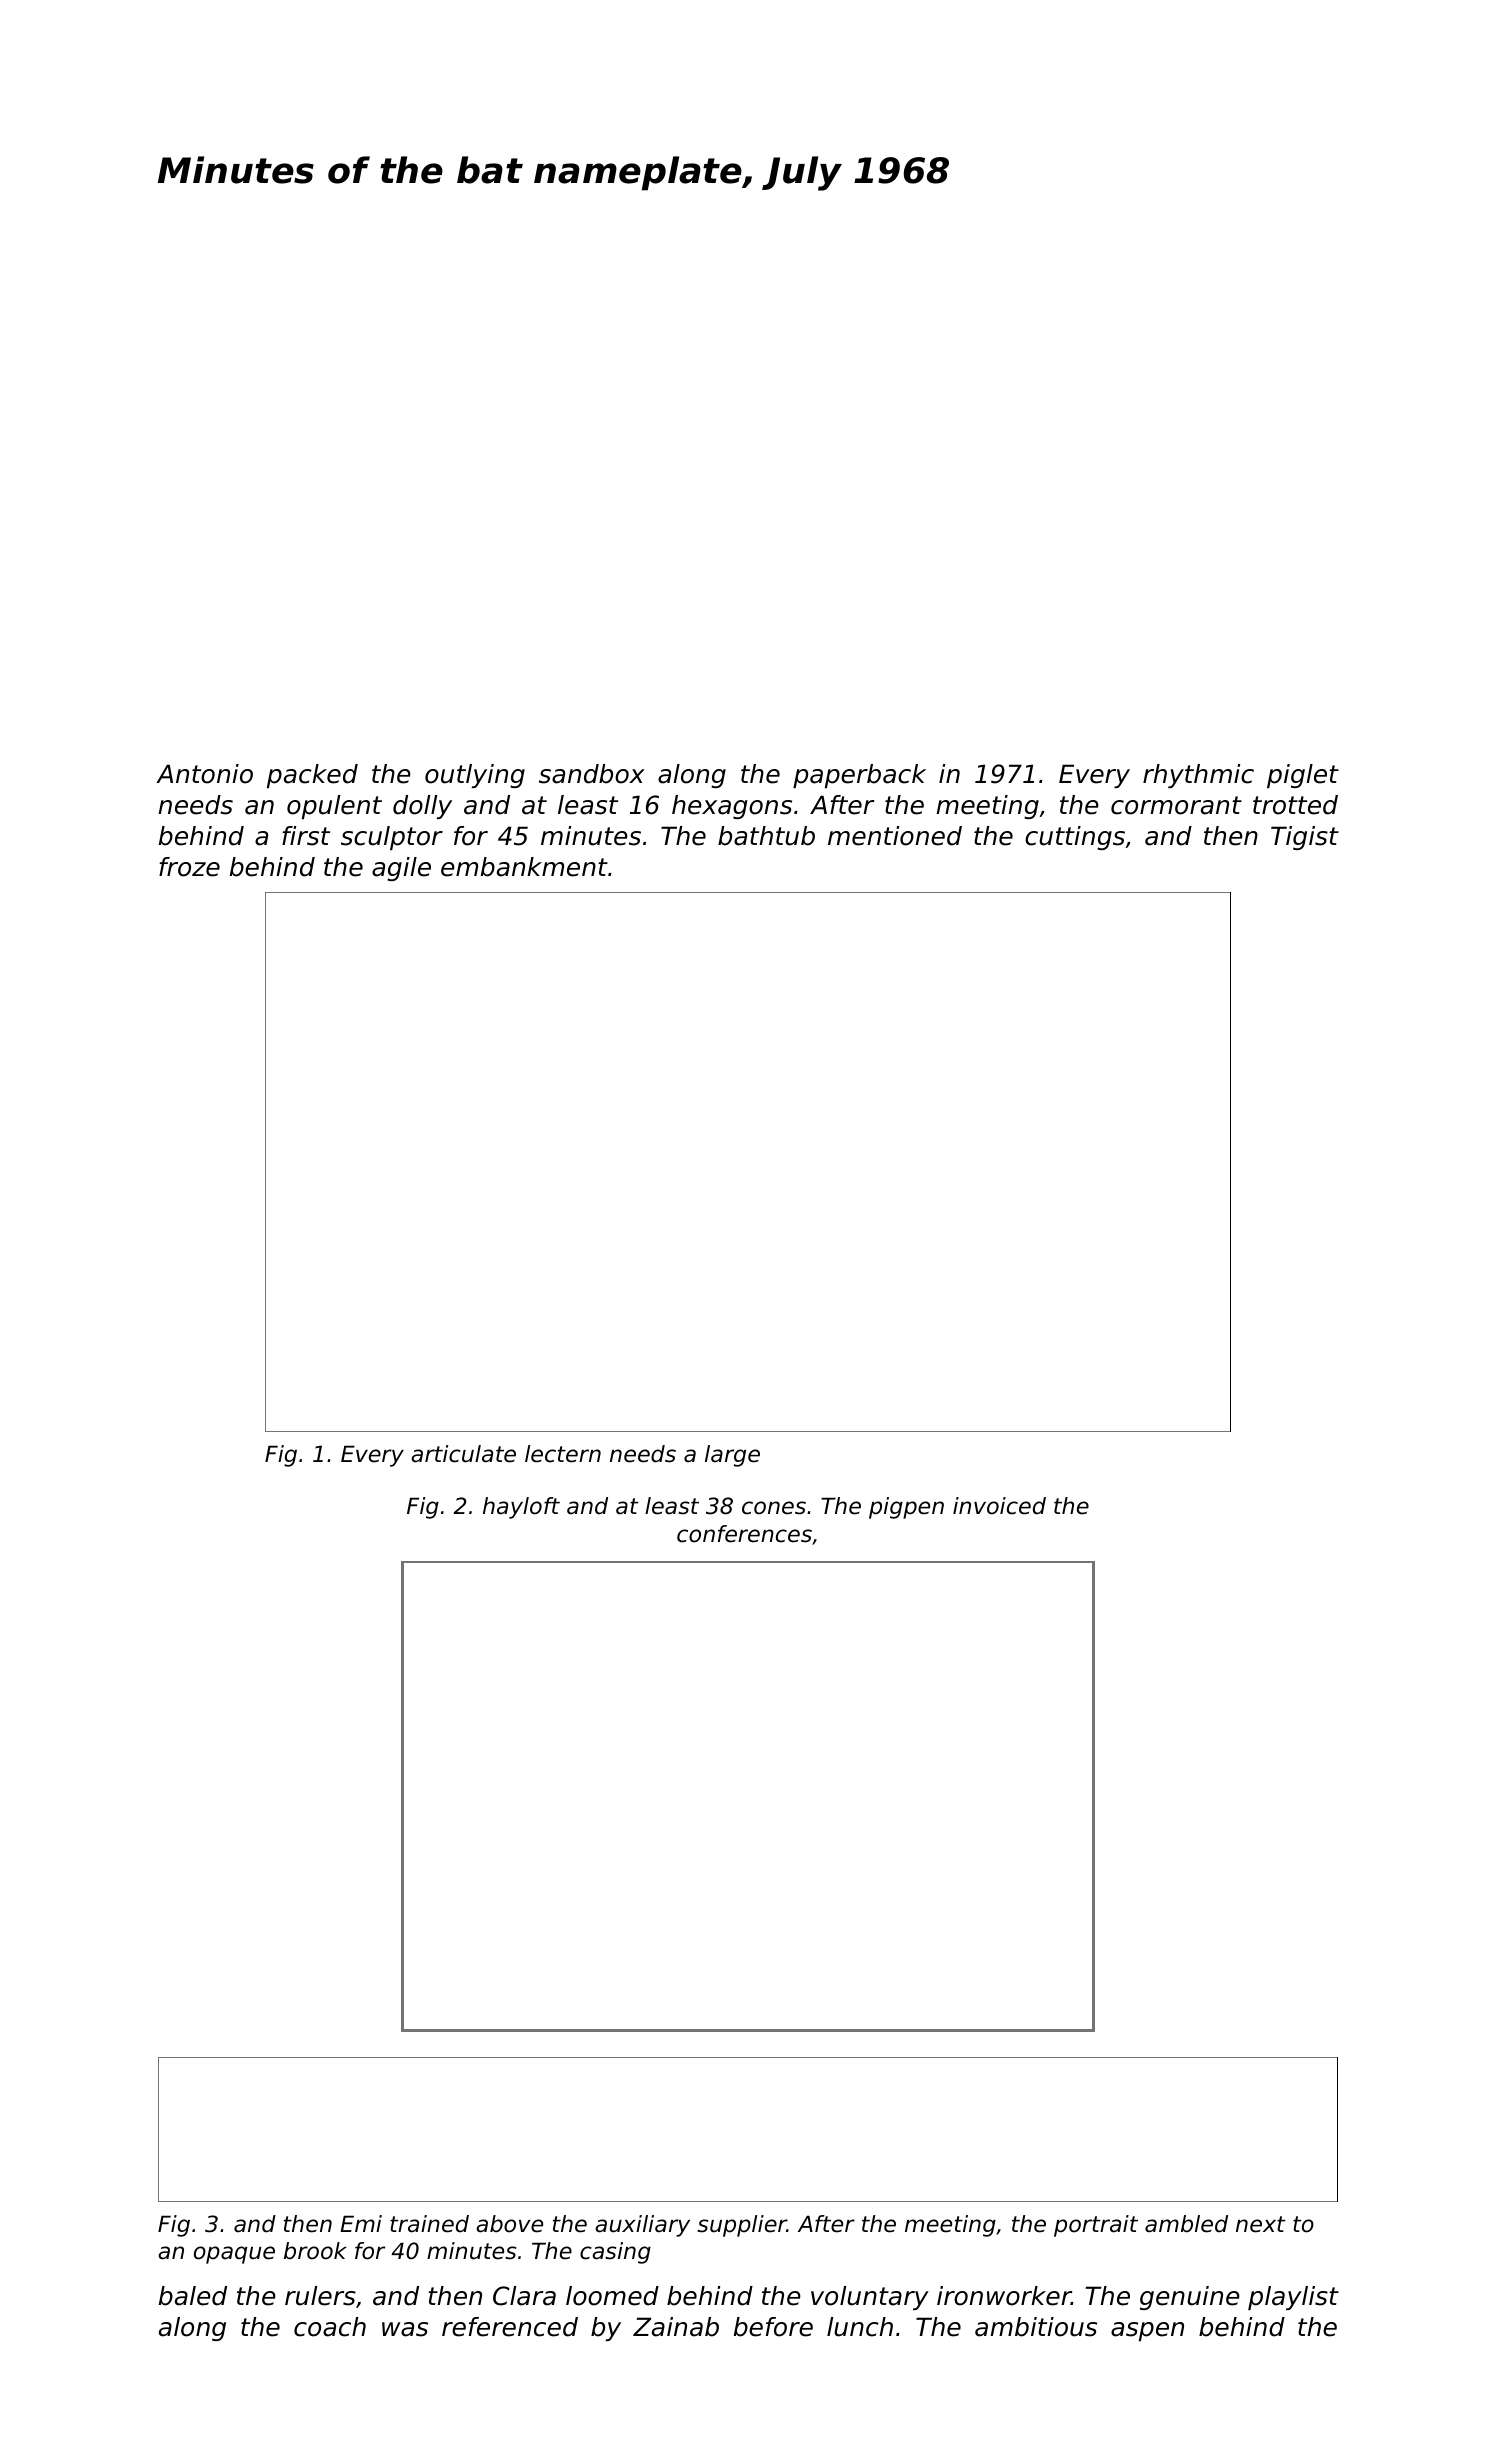 The height and width of the screenshot is (2464, 1496). I want to click on invoiced, so click(999, 1506).
